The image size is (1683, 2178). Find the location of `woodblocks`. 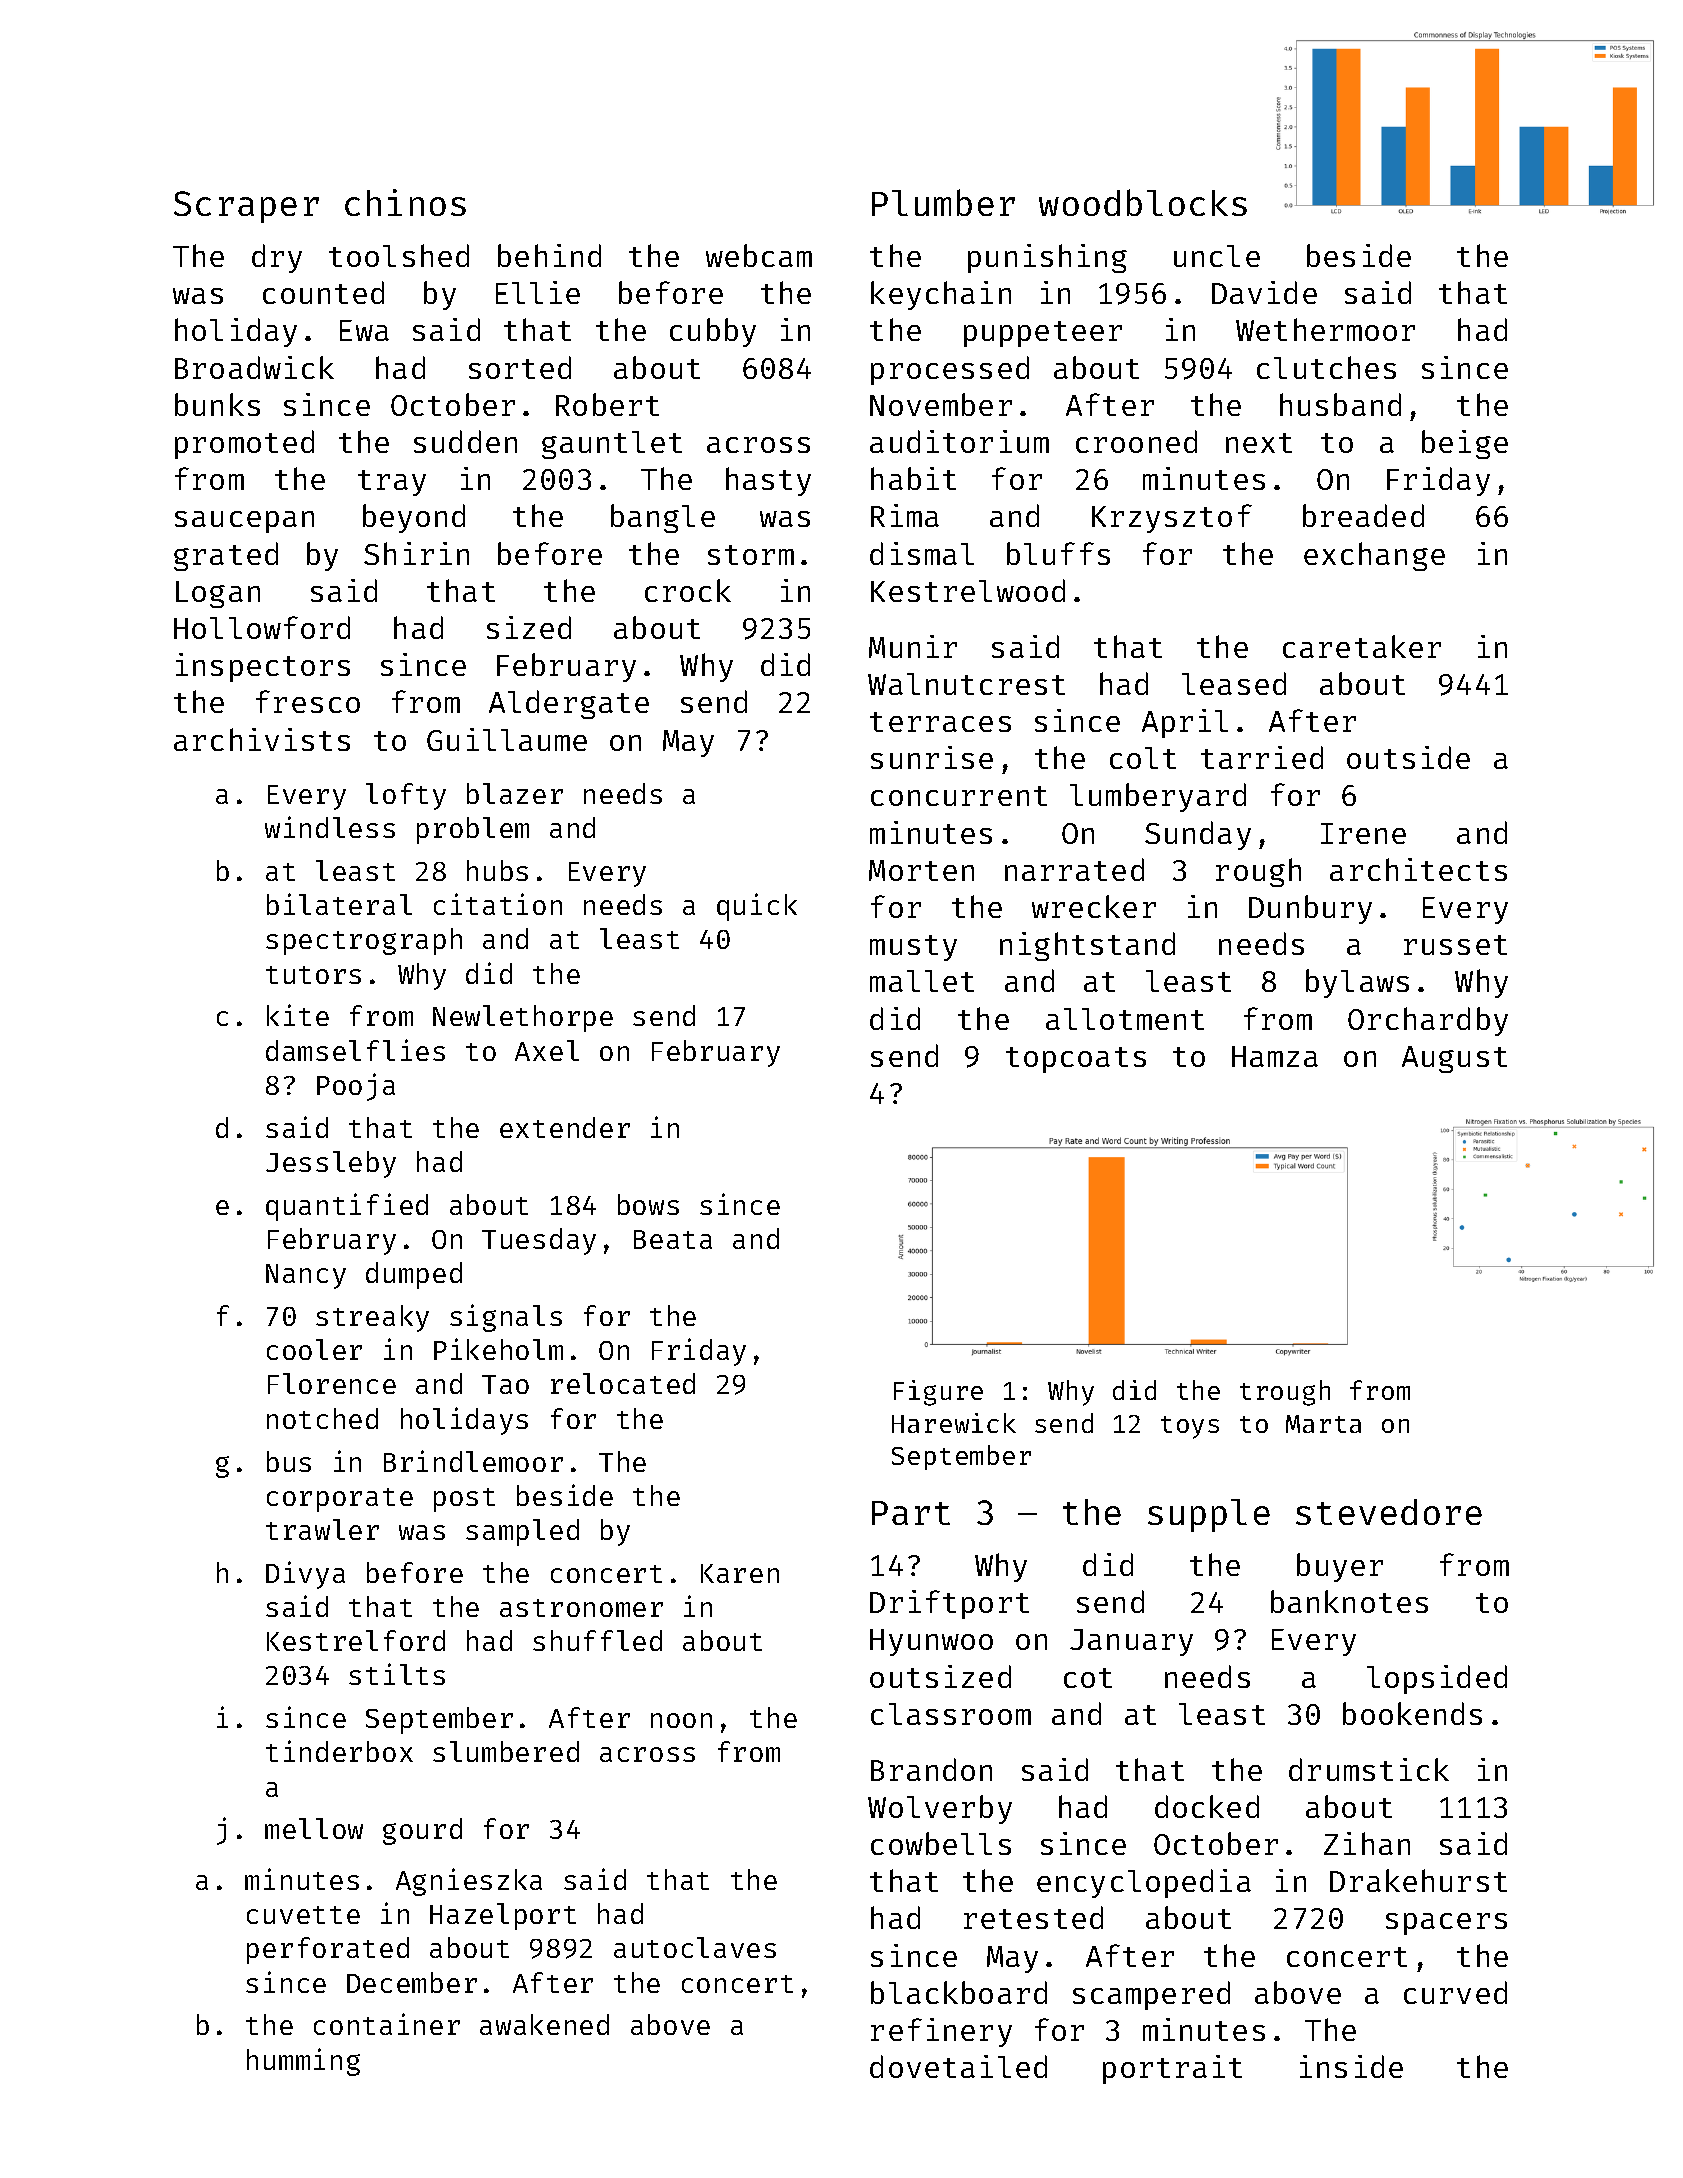

woodblocks is located at coordinates (1143, 202).
